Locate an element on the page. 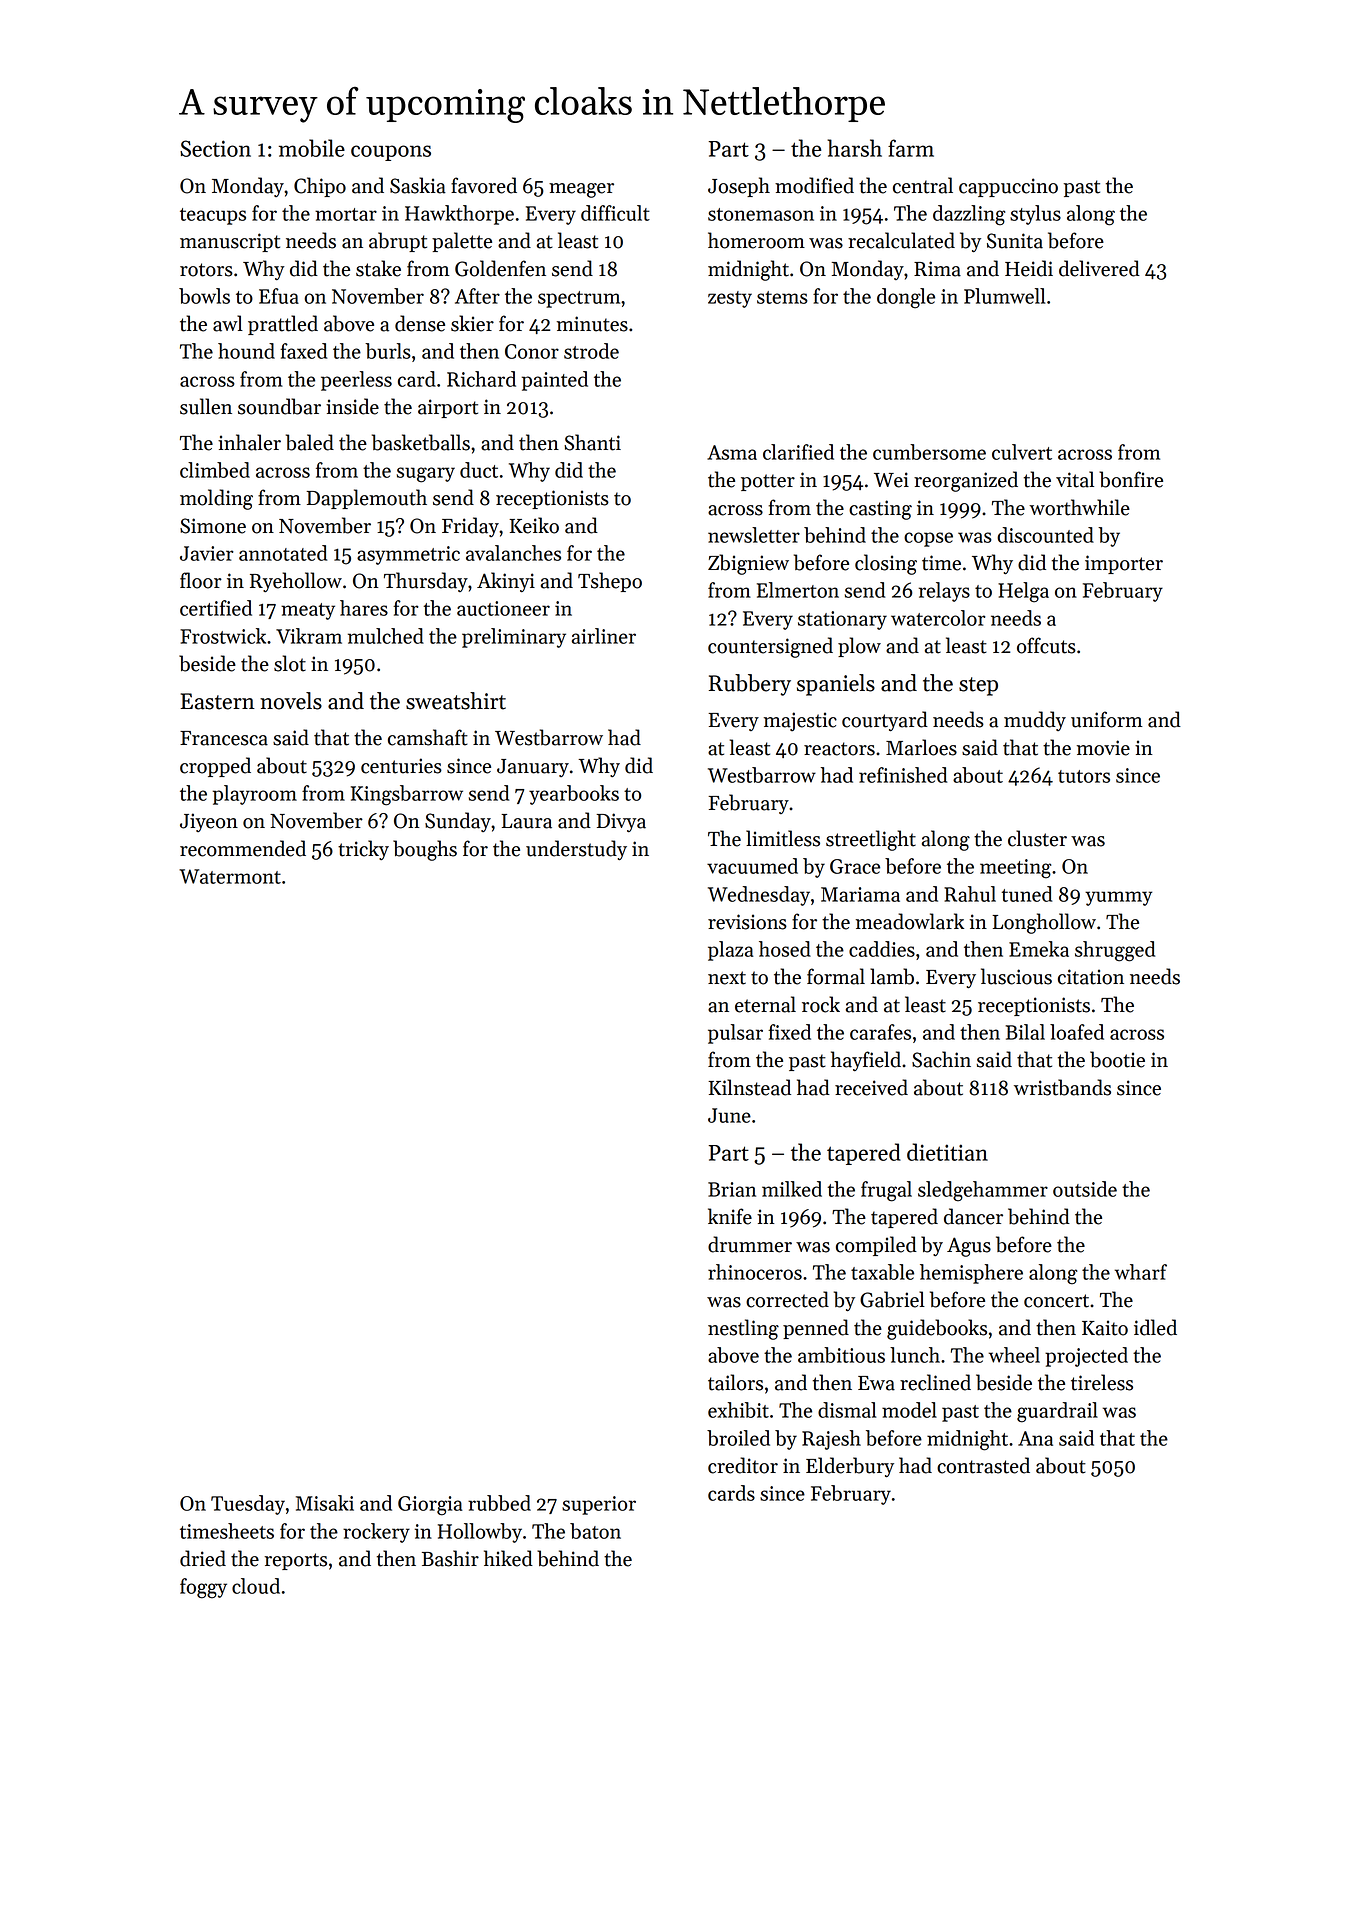  Watermont is located at coordinates (230, 876).
